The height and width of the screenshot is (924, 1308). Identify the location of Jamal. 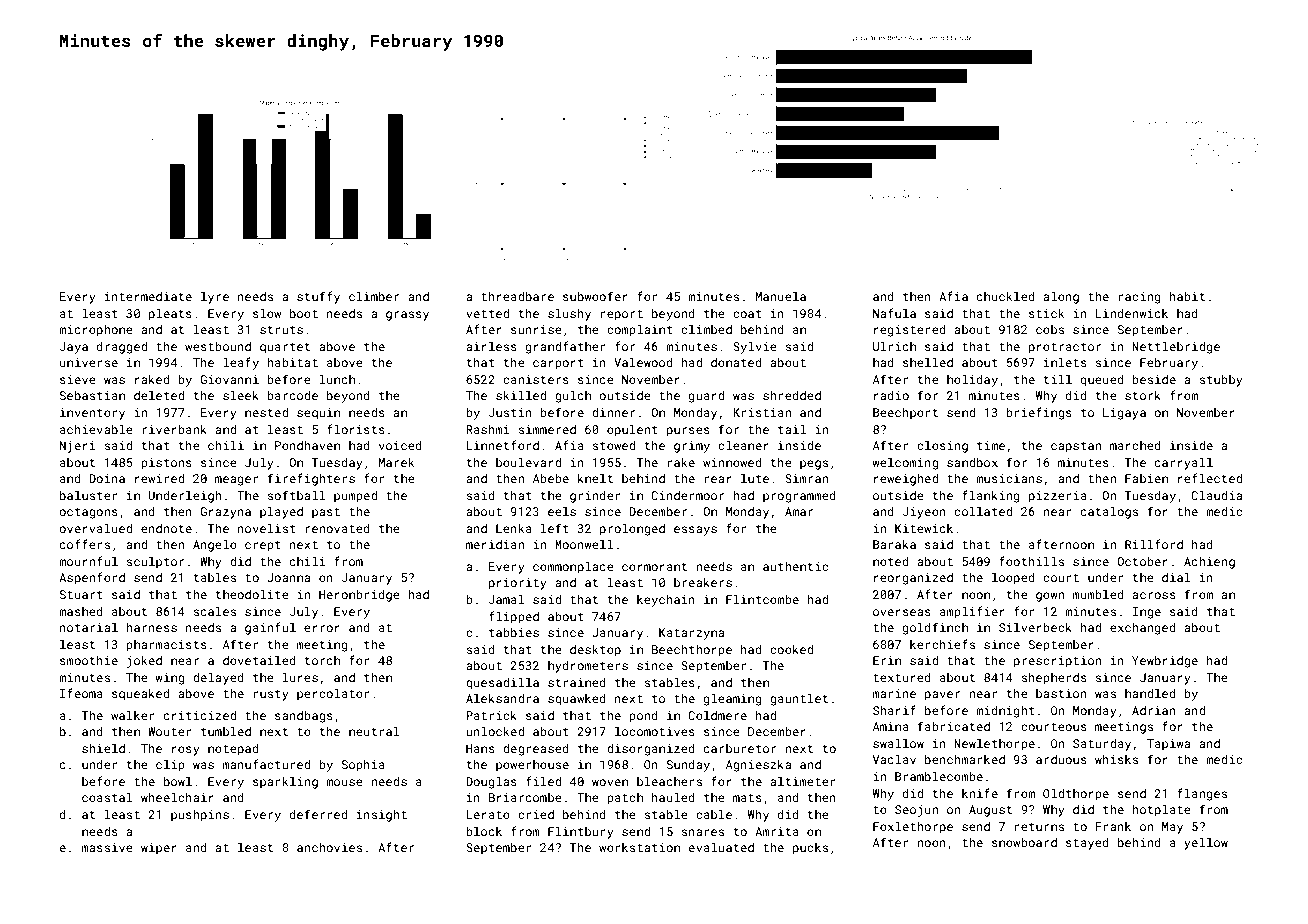
(507, 599).
